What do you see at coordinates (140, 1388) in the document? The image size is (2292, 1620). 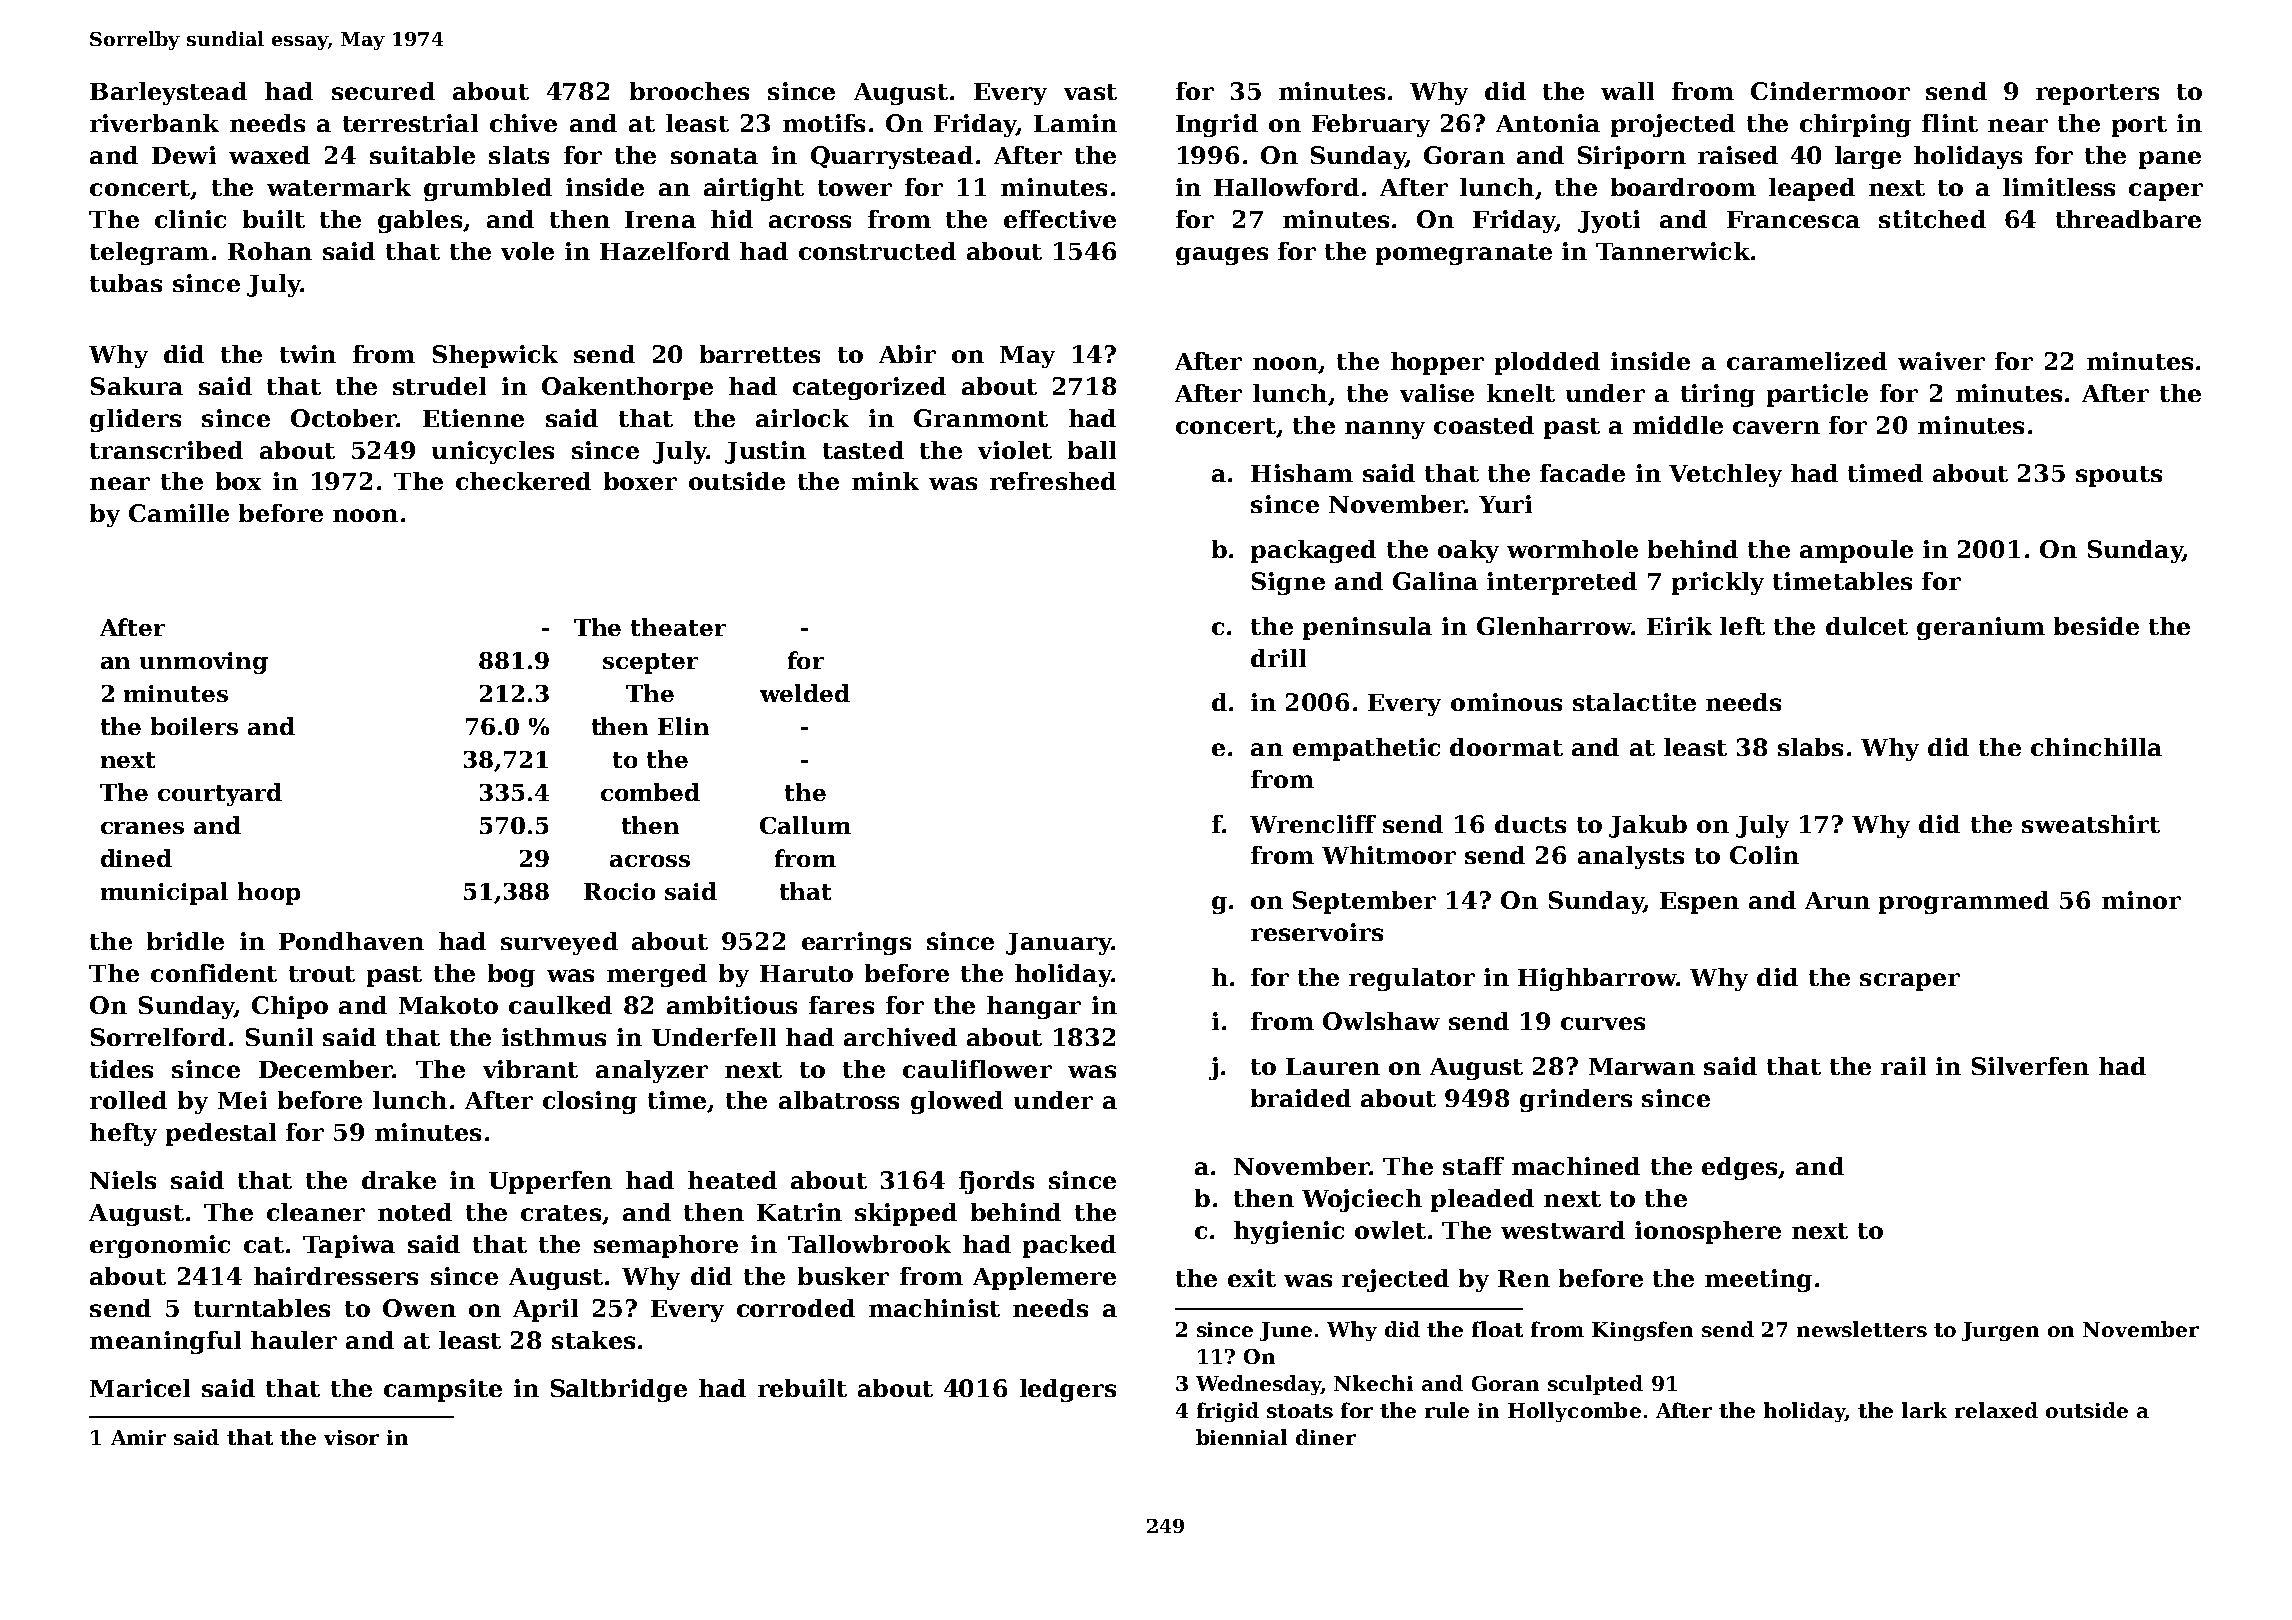 I see `Maricel` at bounding box center [140, 1388].
